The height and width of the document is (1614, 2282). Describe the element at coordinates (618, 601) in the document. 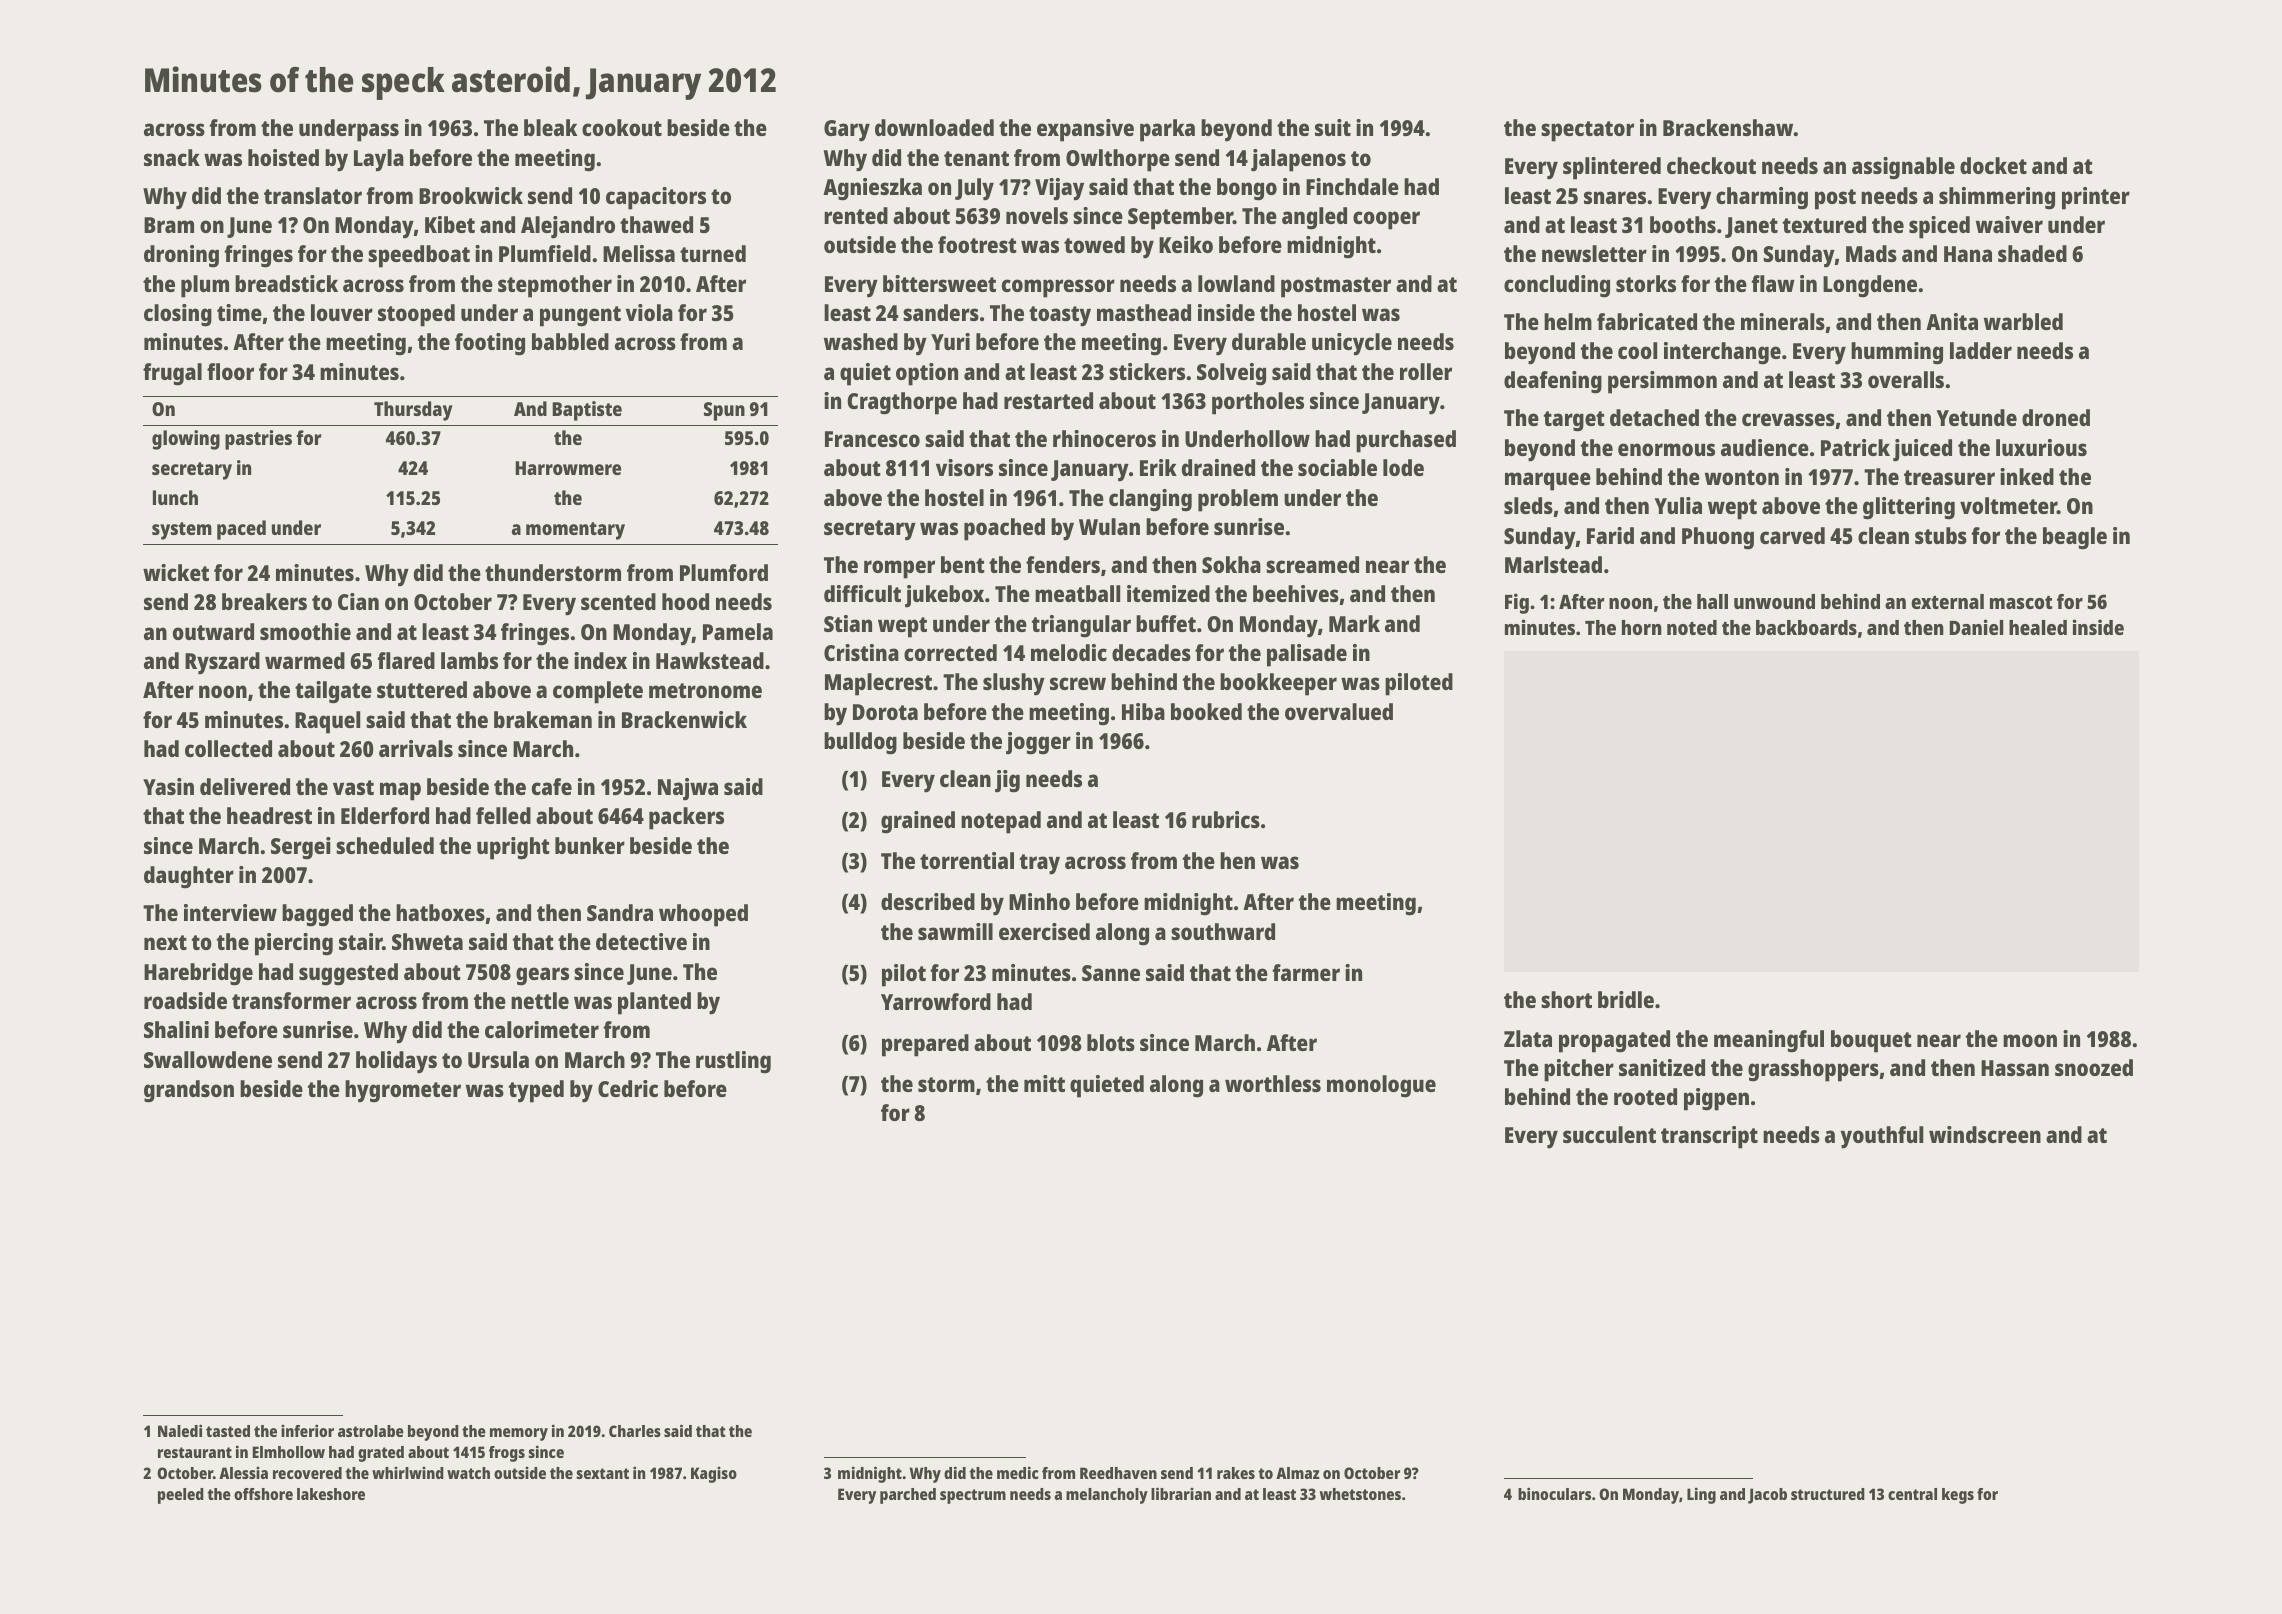

I see `scented` at that location.
